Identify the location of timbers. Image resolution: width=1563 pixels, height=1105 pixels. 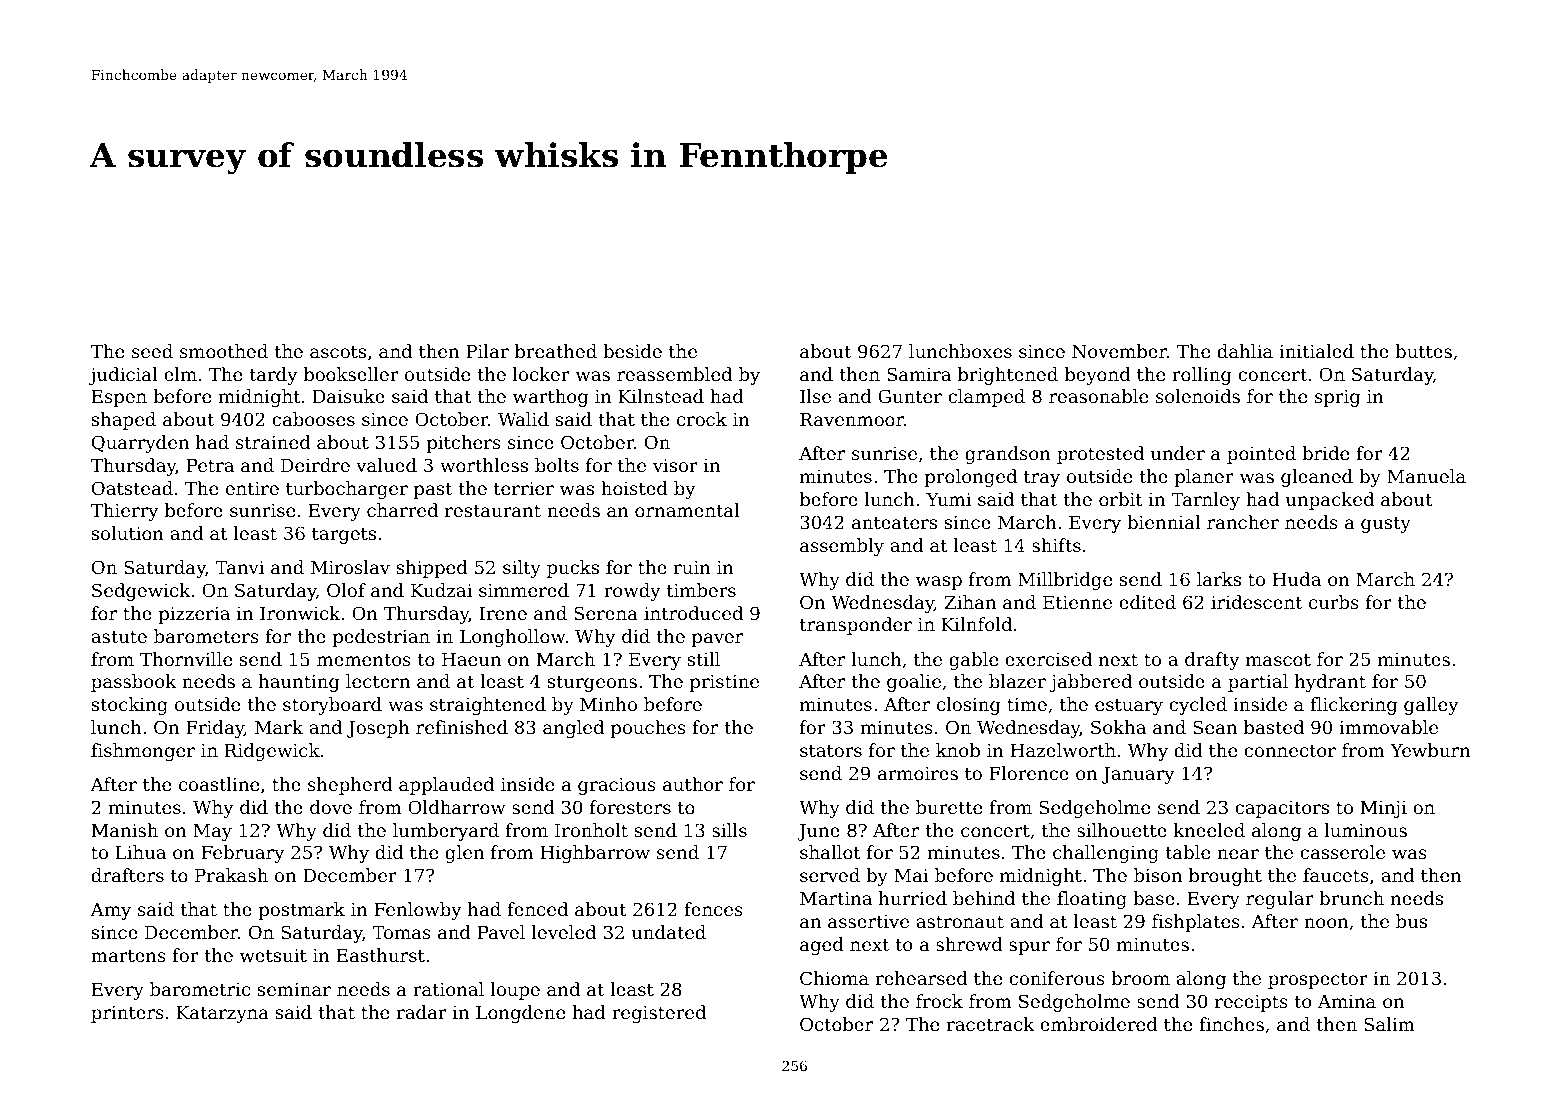
(701, 590).
